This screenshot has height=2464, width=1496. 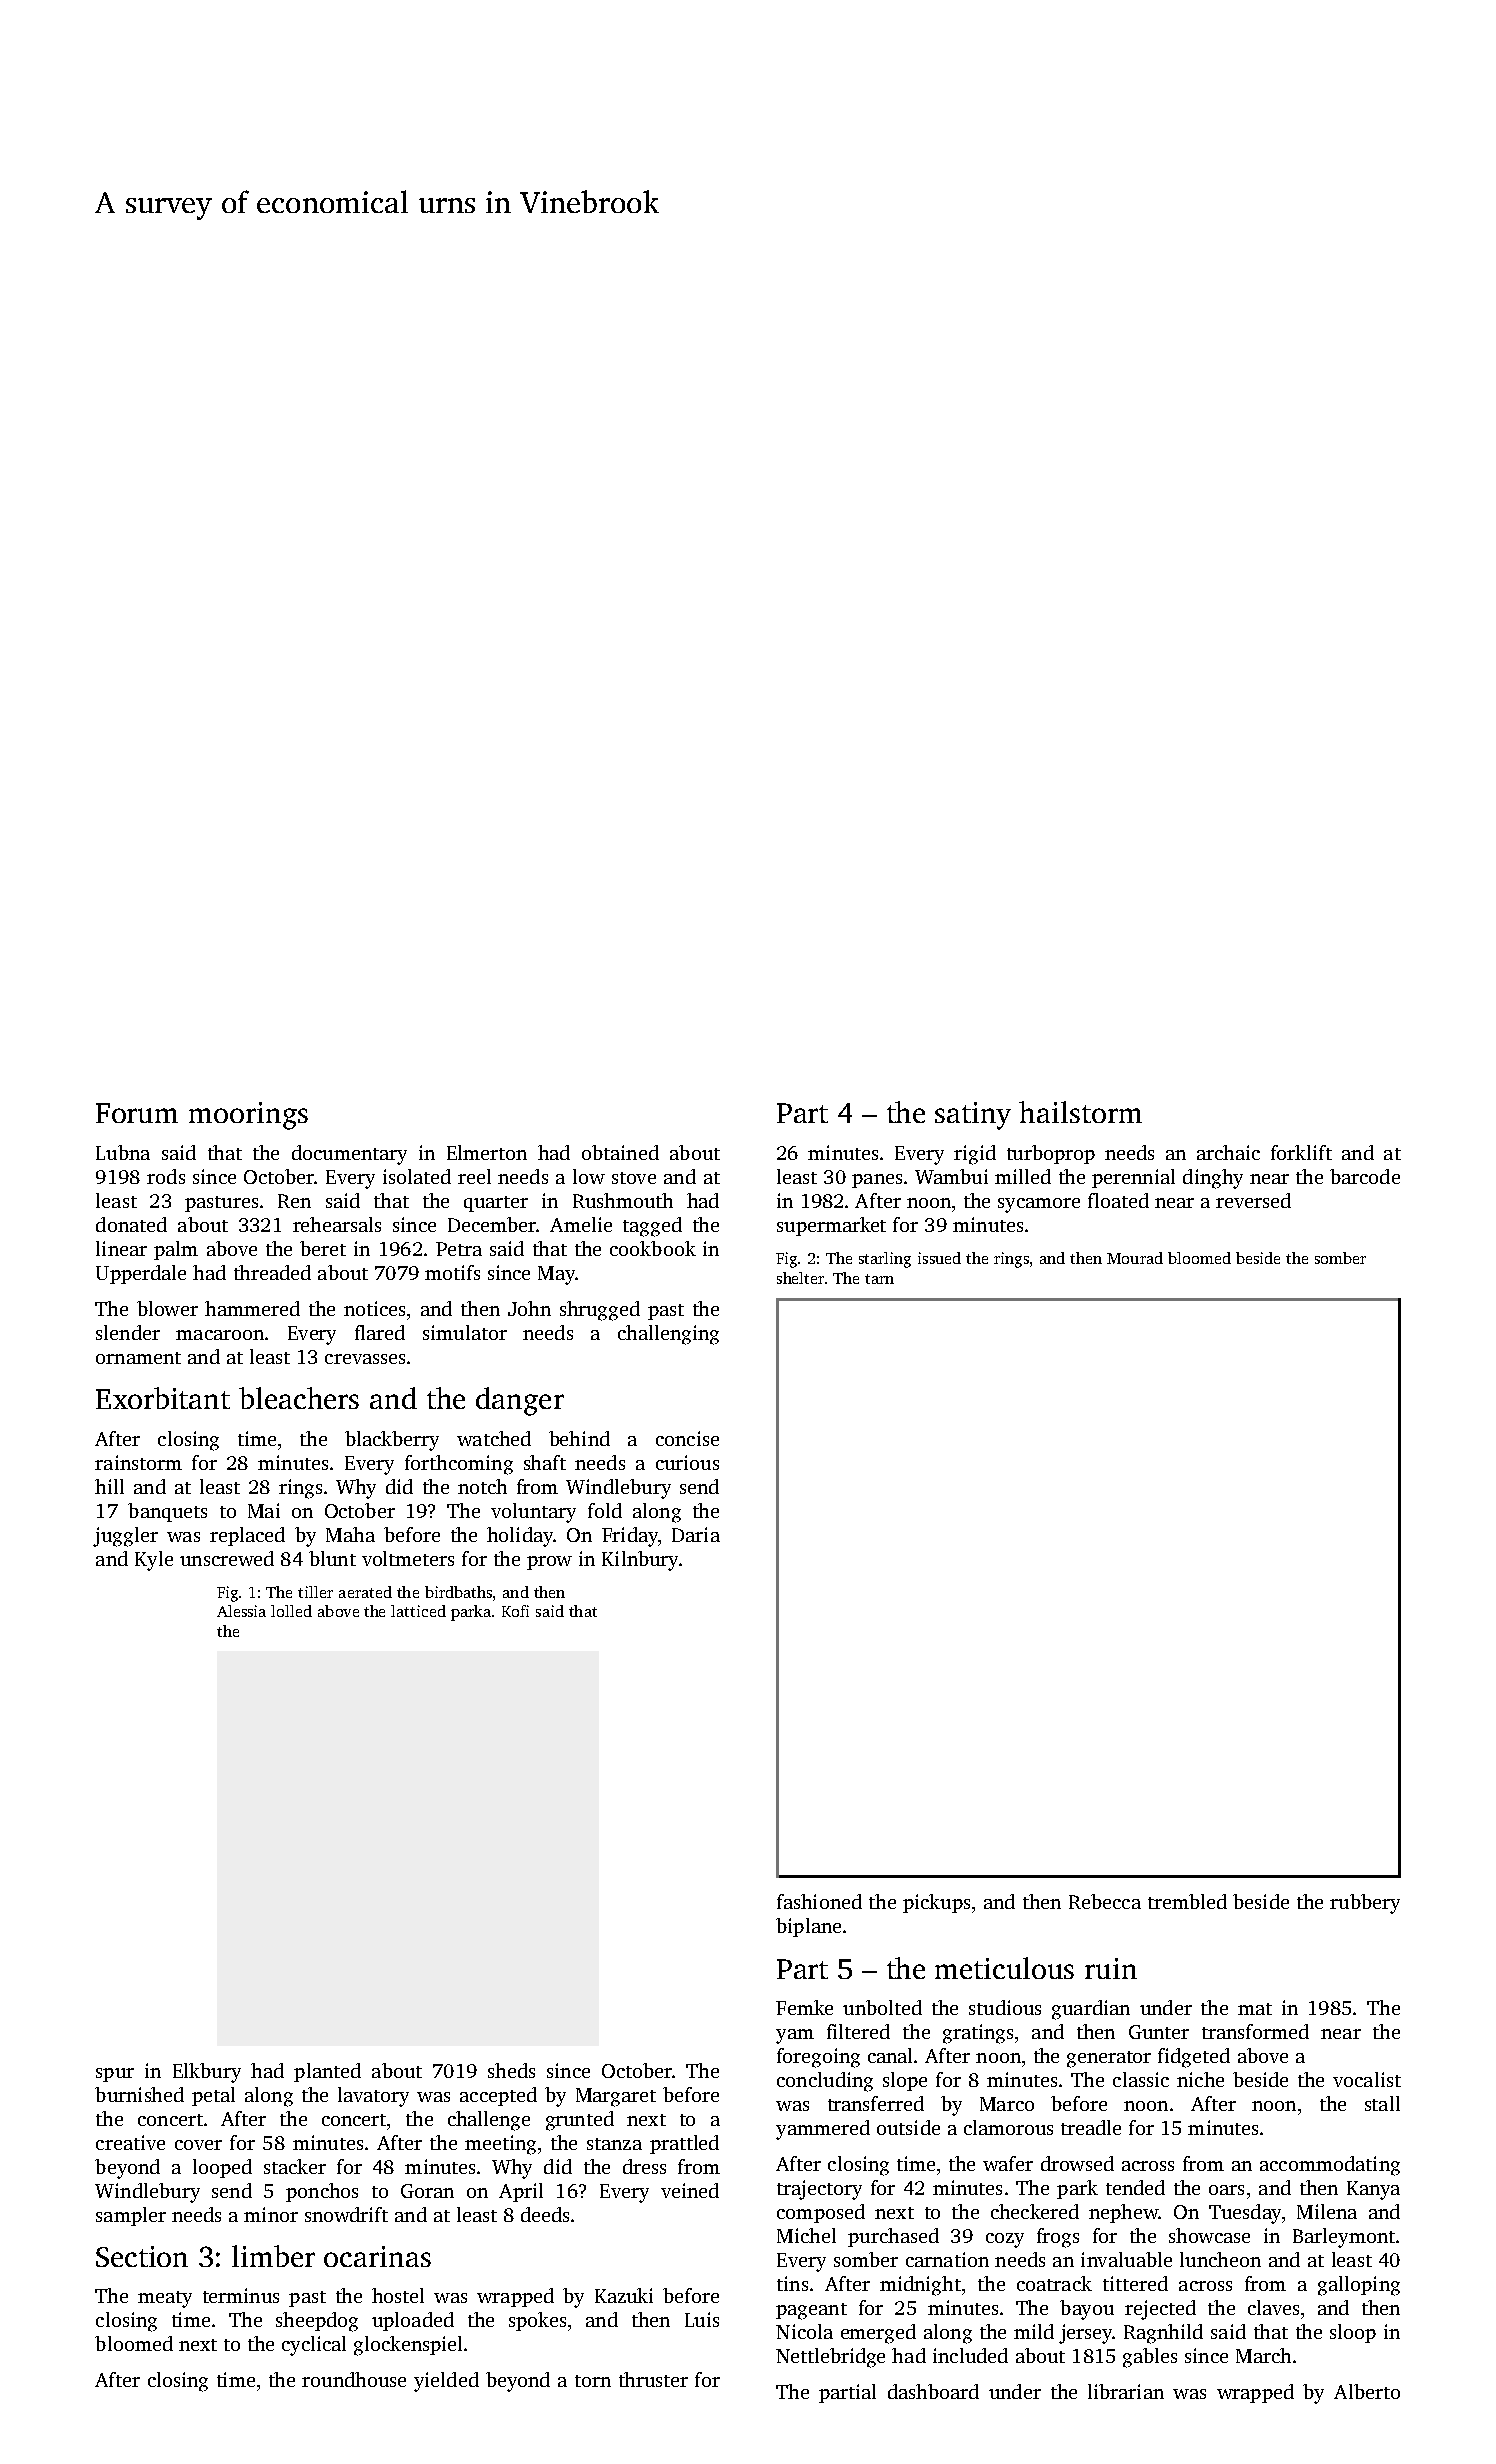 I want to click on Forum, so click(x=137, y=1113).
